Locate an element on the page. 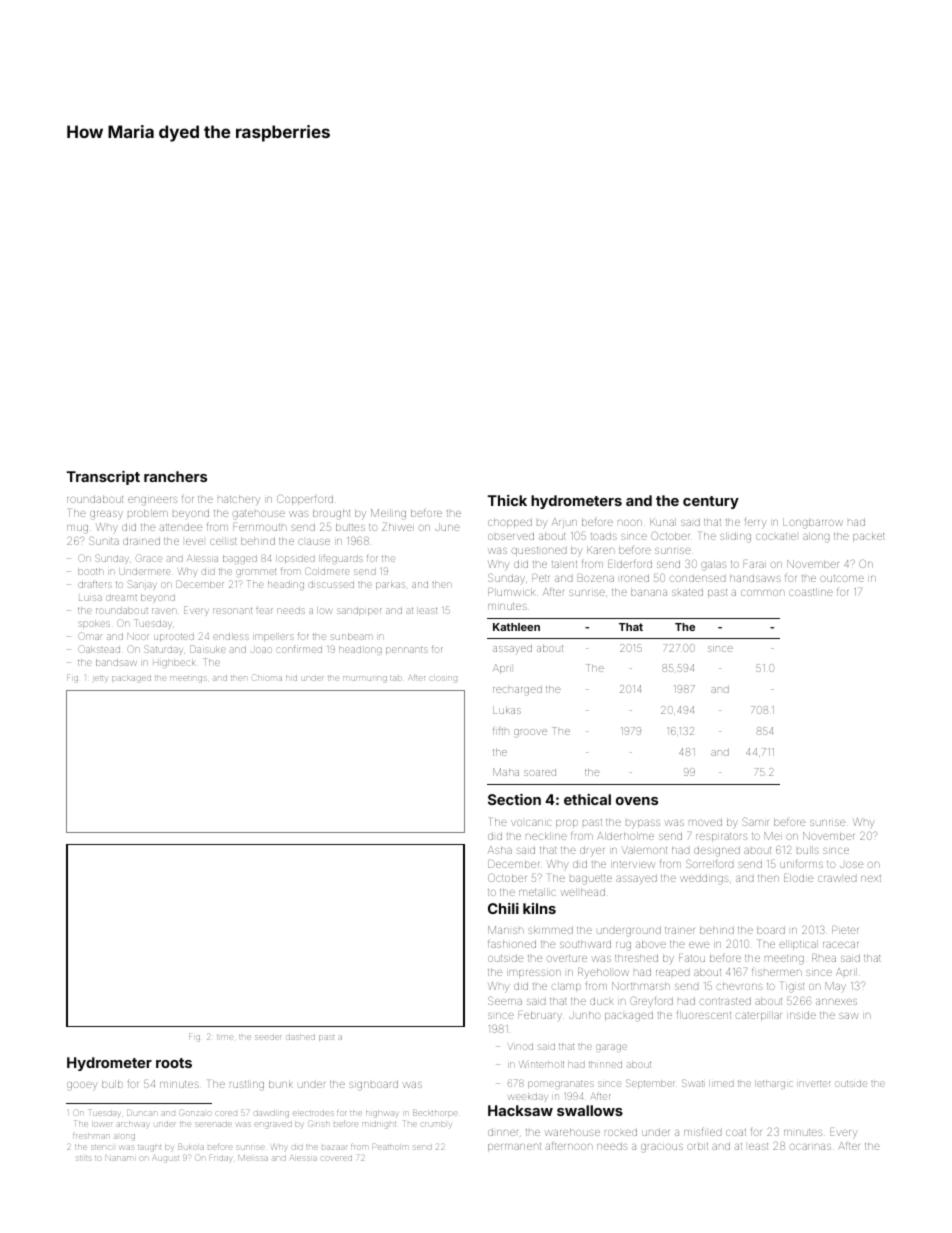 Image resolution: width=952 pixels, height=1233 pixels. ranchers is located at coordinates (175, 476).
